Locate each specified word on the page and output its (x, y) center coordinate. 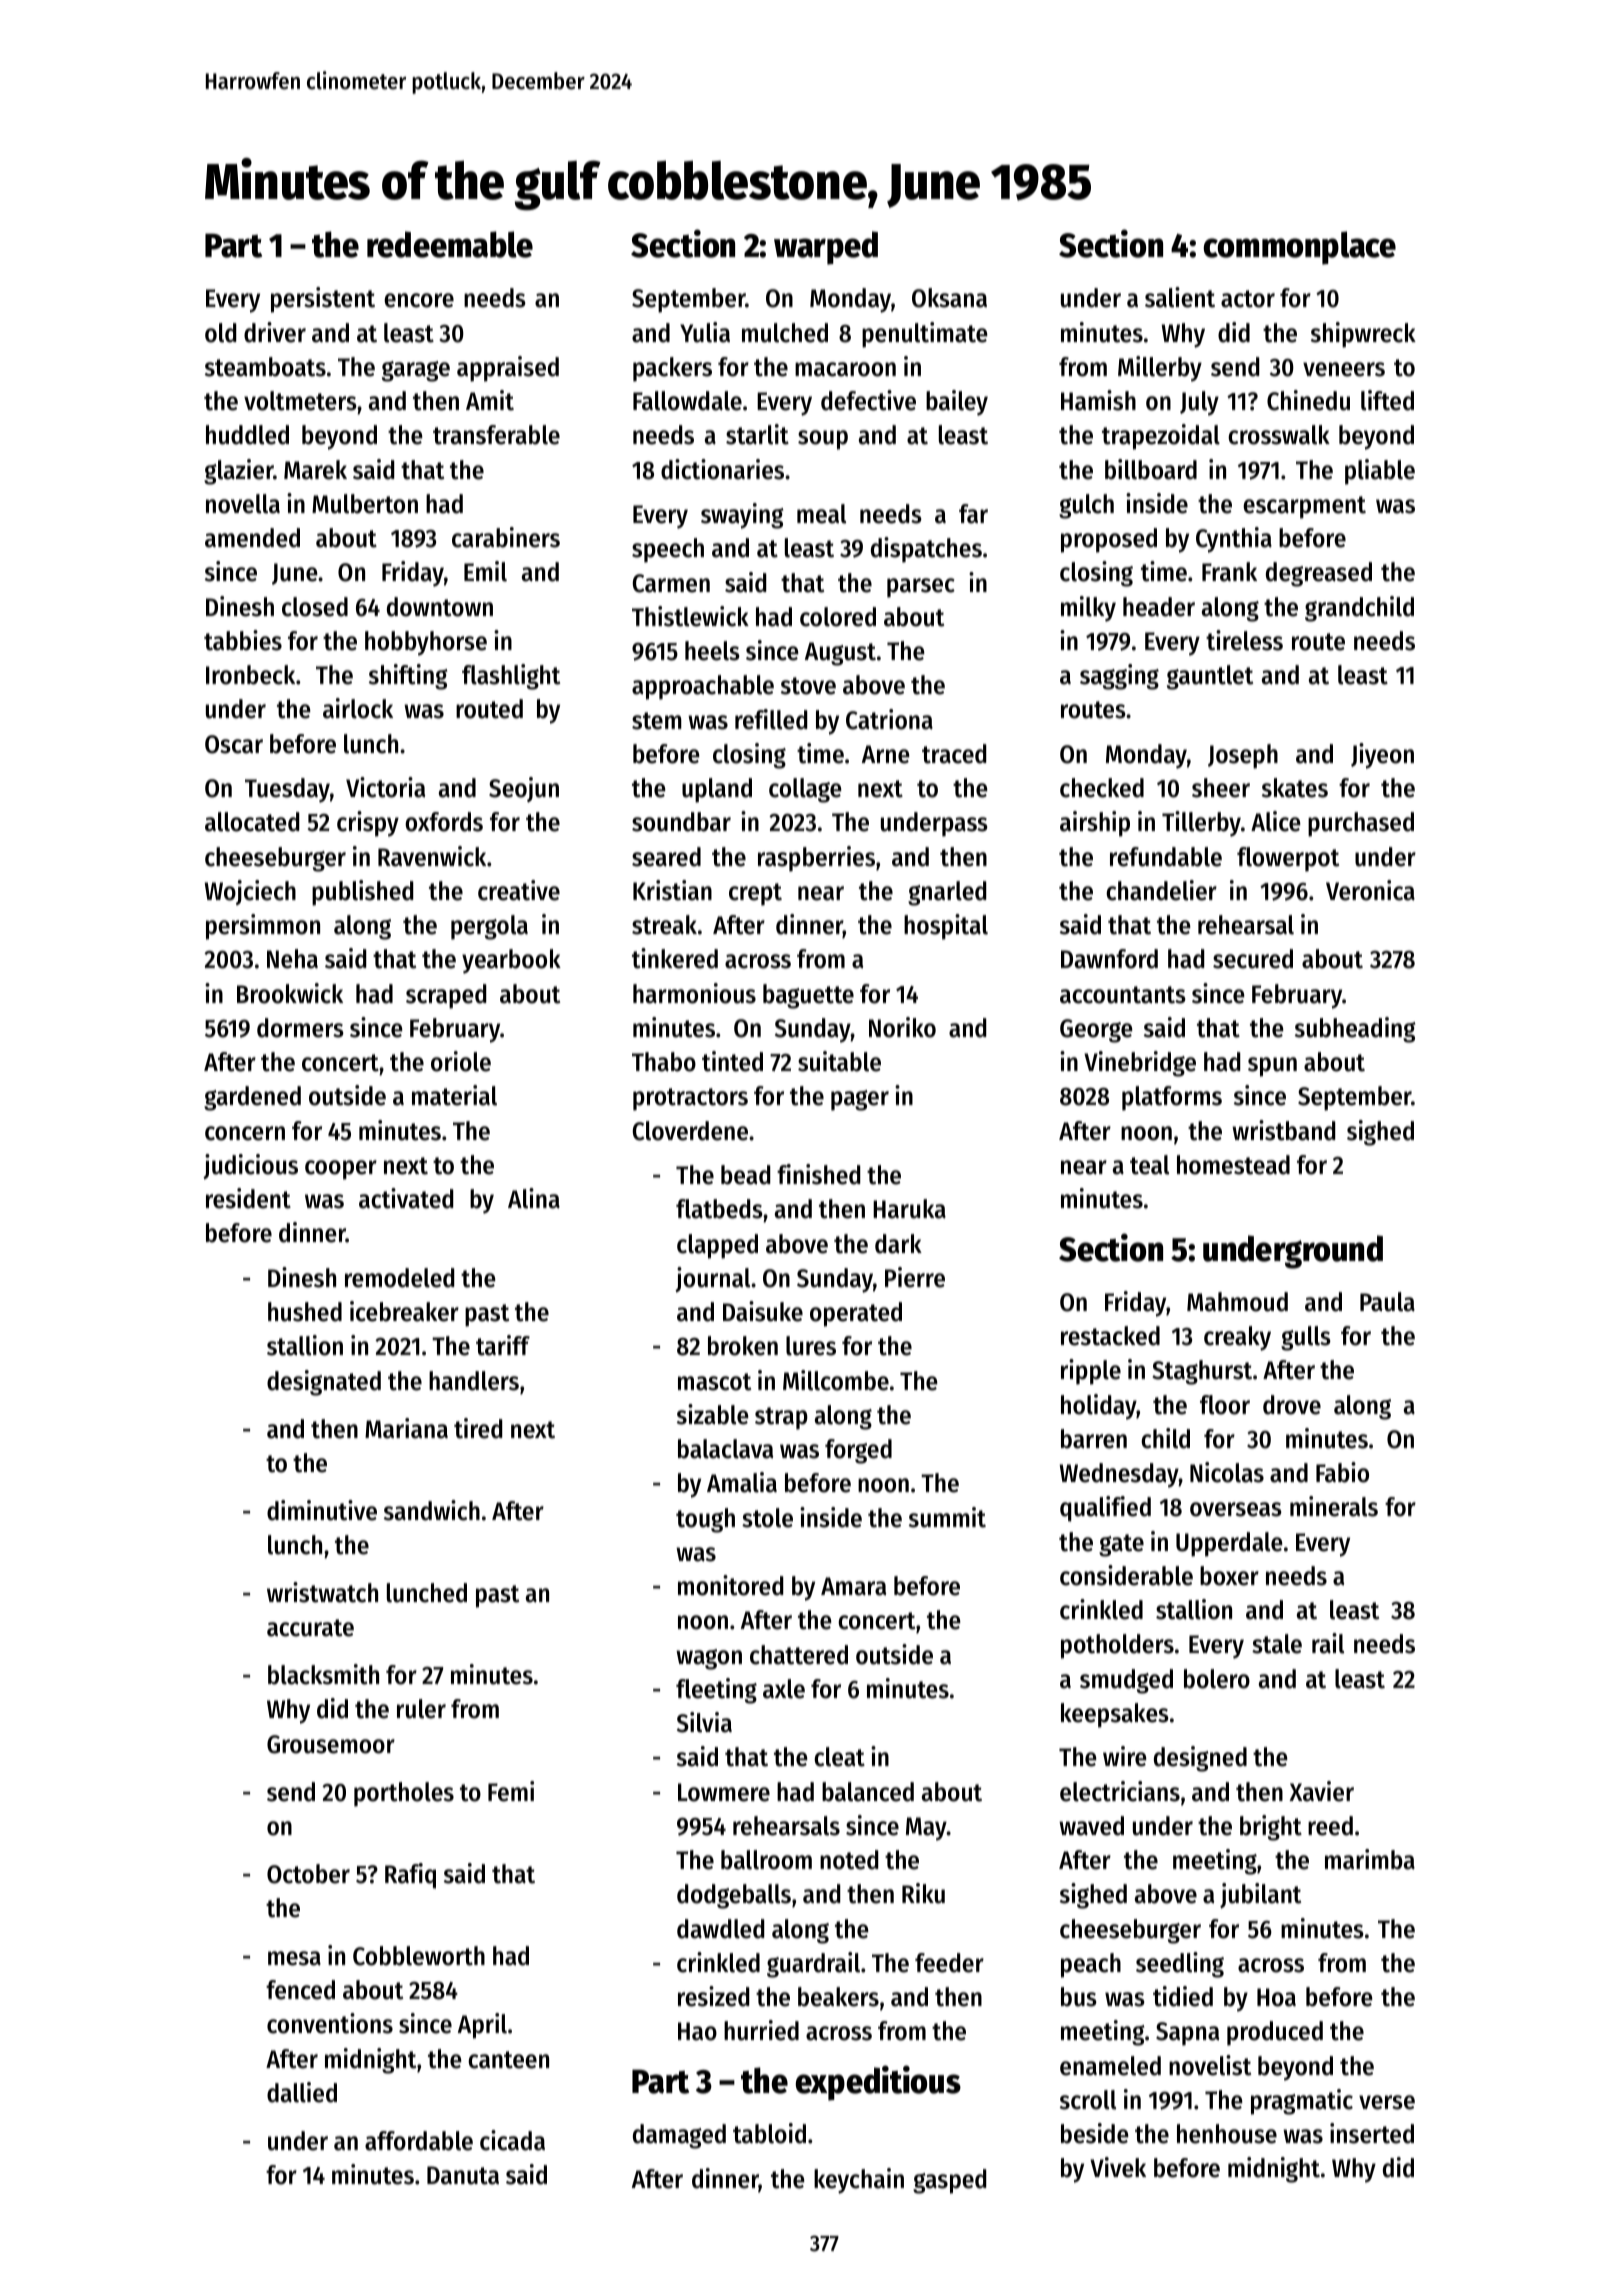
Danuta (463, 2175)
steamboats (265, 367)
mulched (785, 333)
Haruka (909, 1209)
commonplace (1300, 248)
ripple (1091, 1372)
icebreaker (404, 1311)
